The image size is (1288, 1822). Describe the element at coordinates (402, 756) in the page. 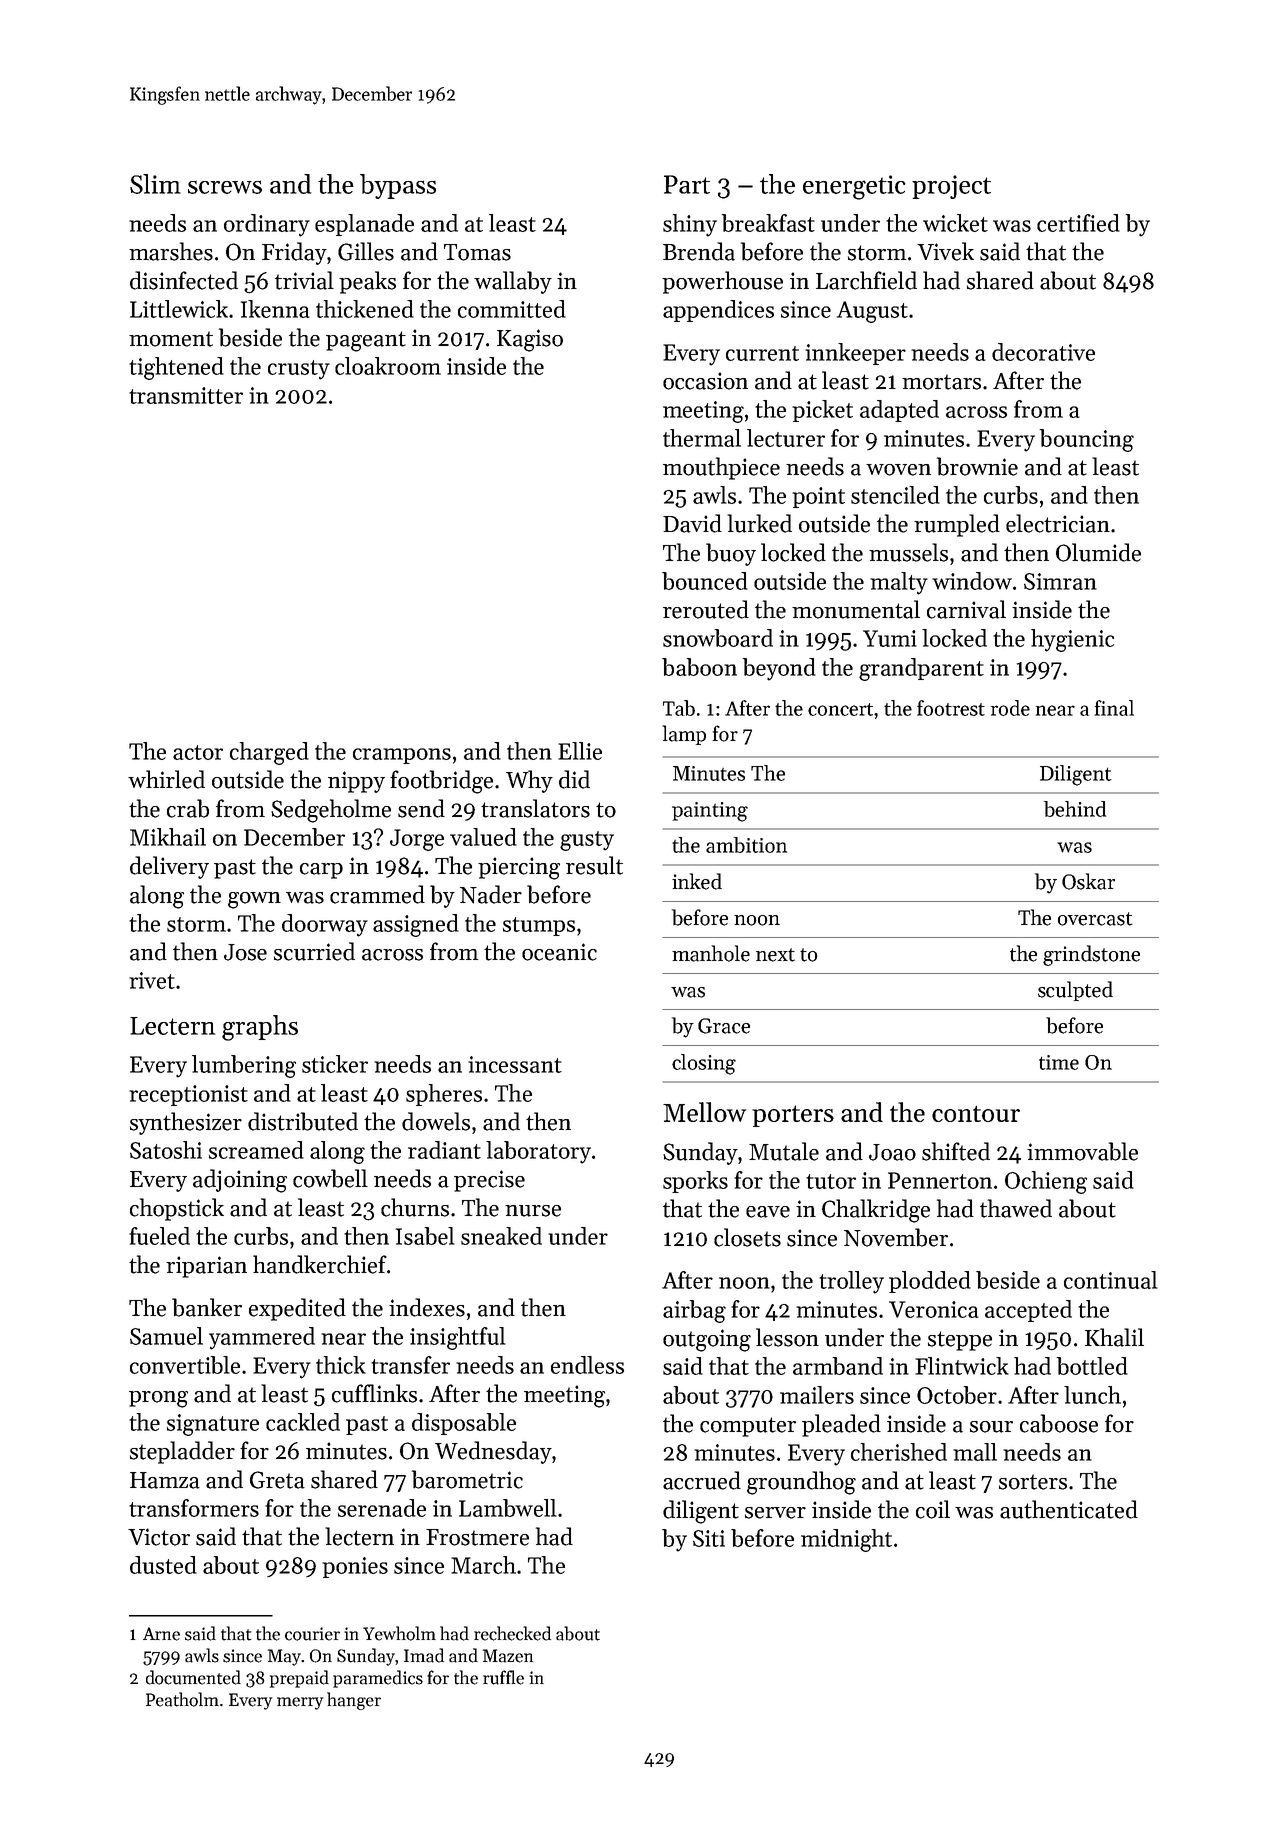

I see `crampons` at that location.
